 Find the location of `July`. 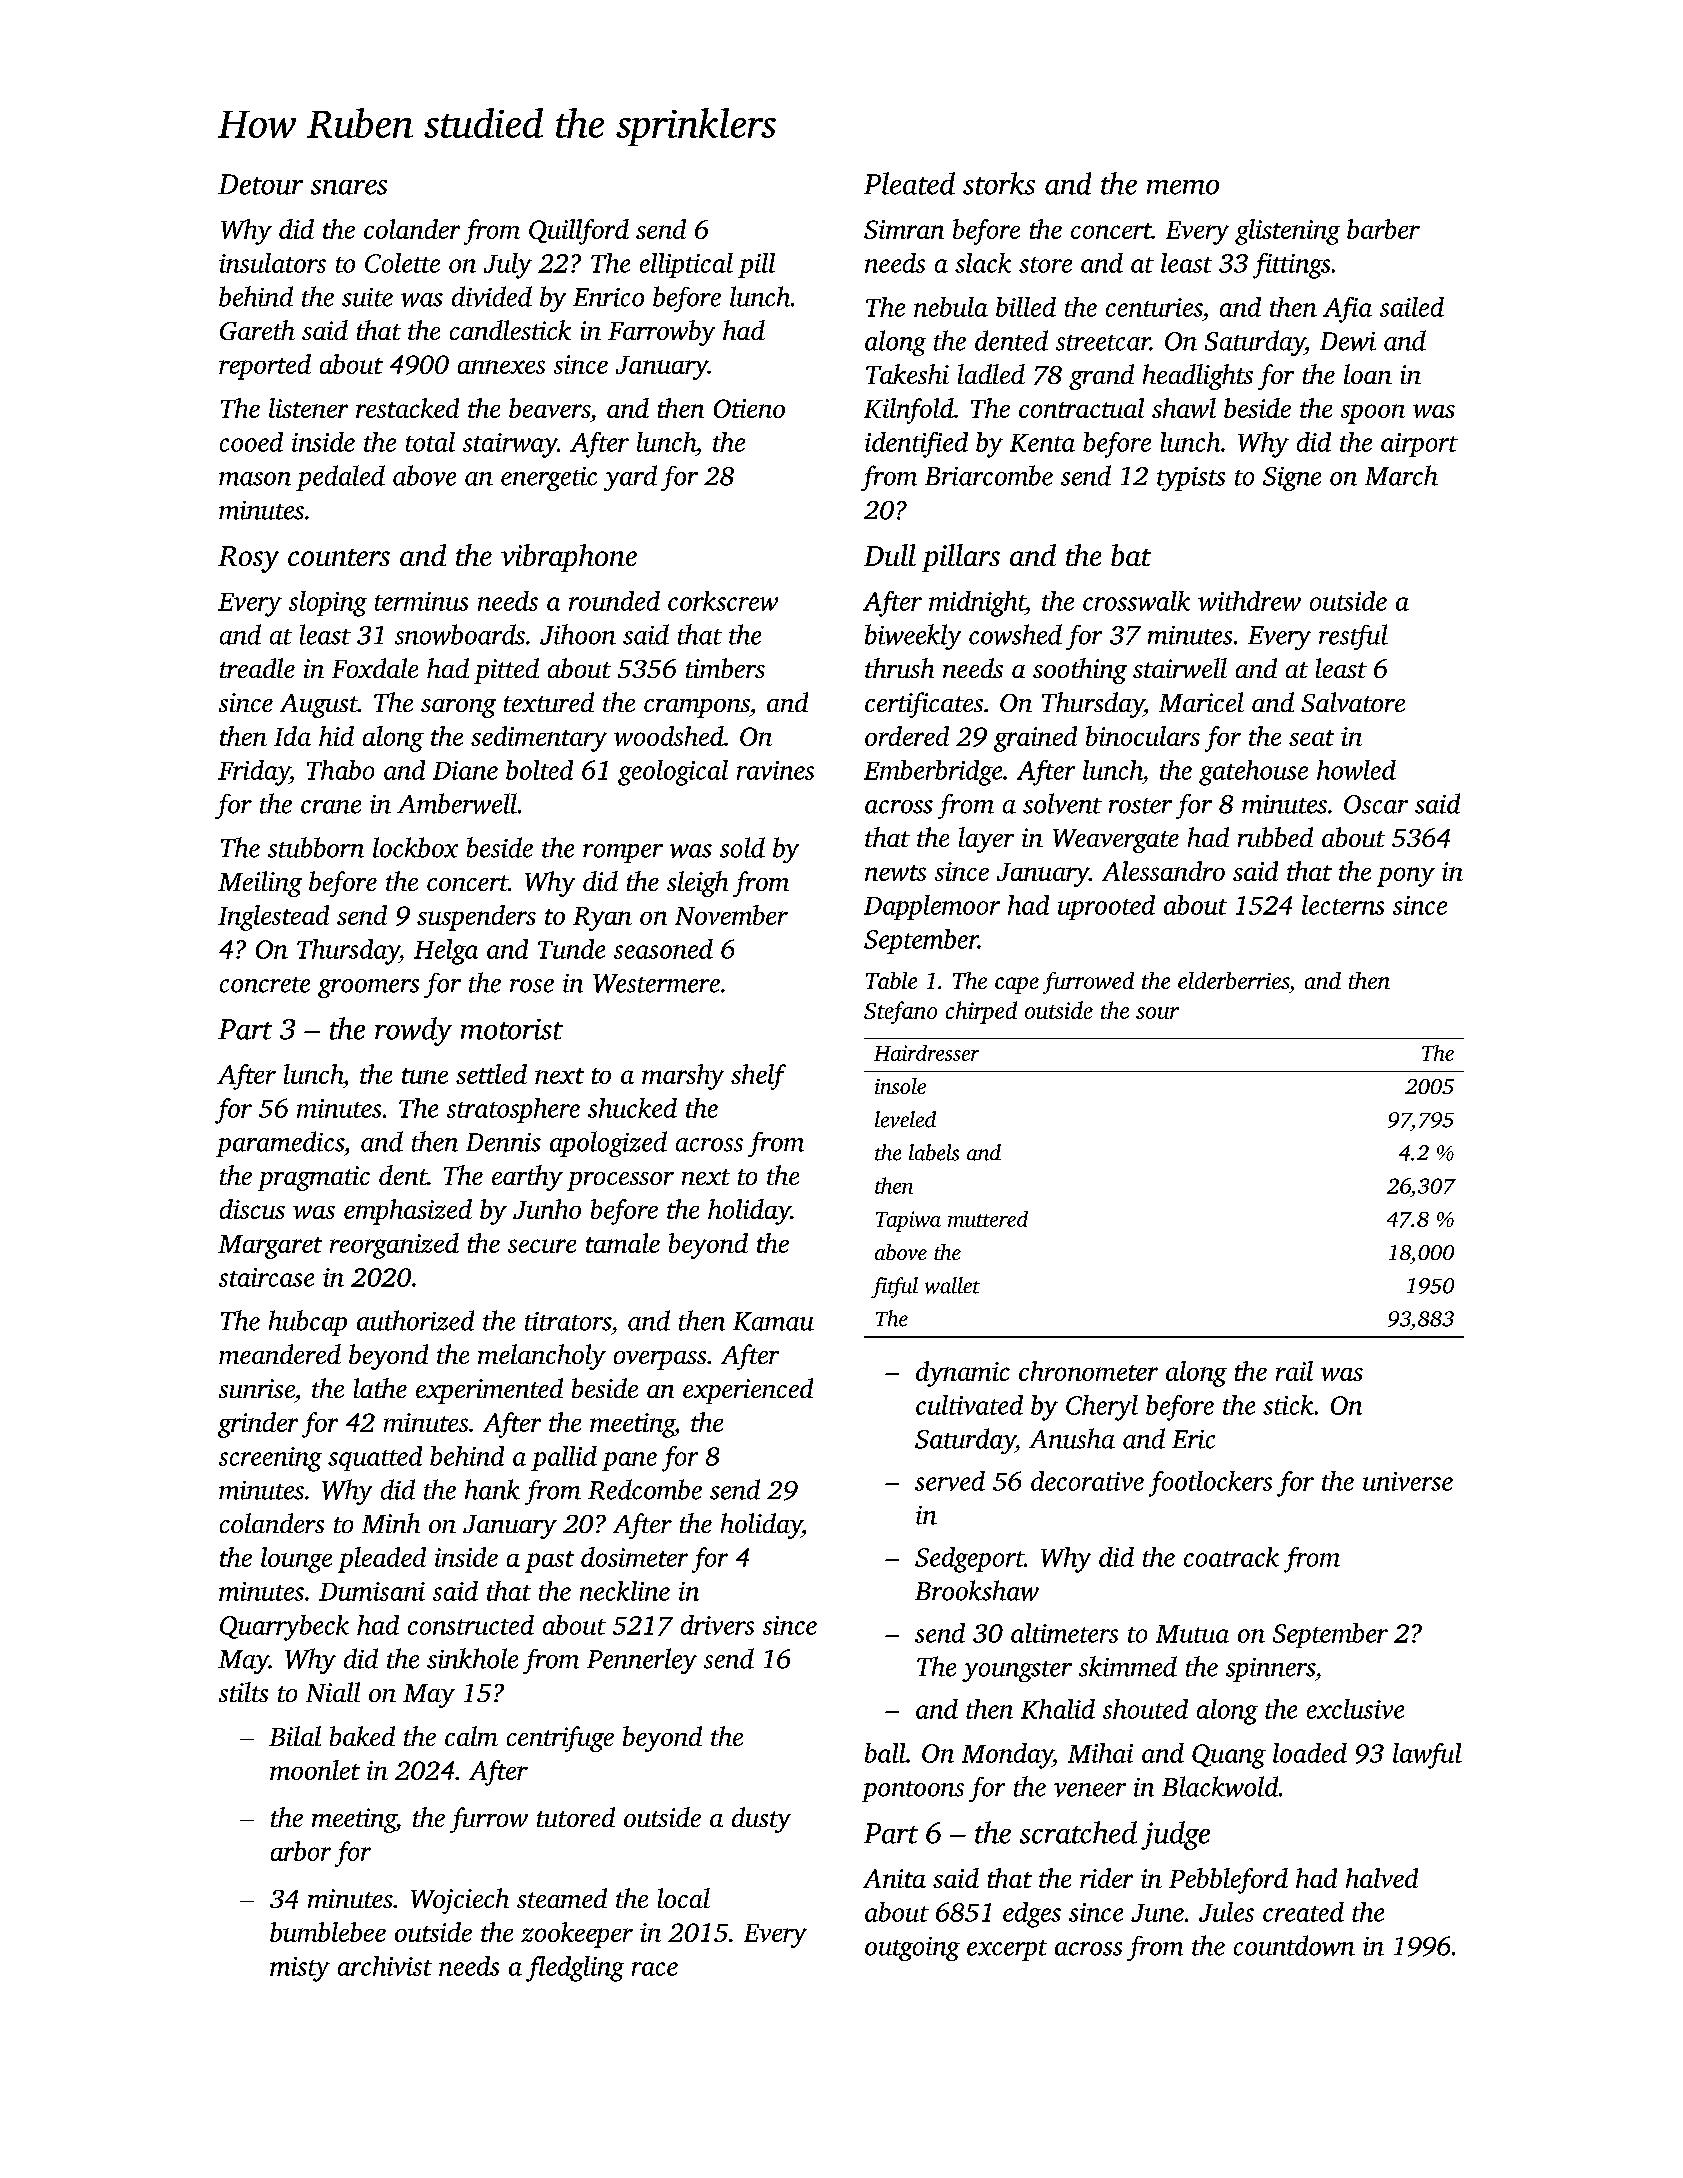

July is located at coordinates (508, 266).
